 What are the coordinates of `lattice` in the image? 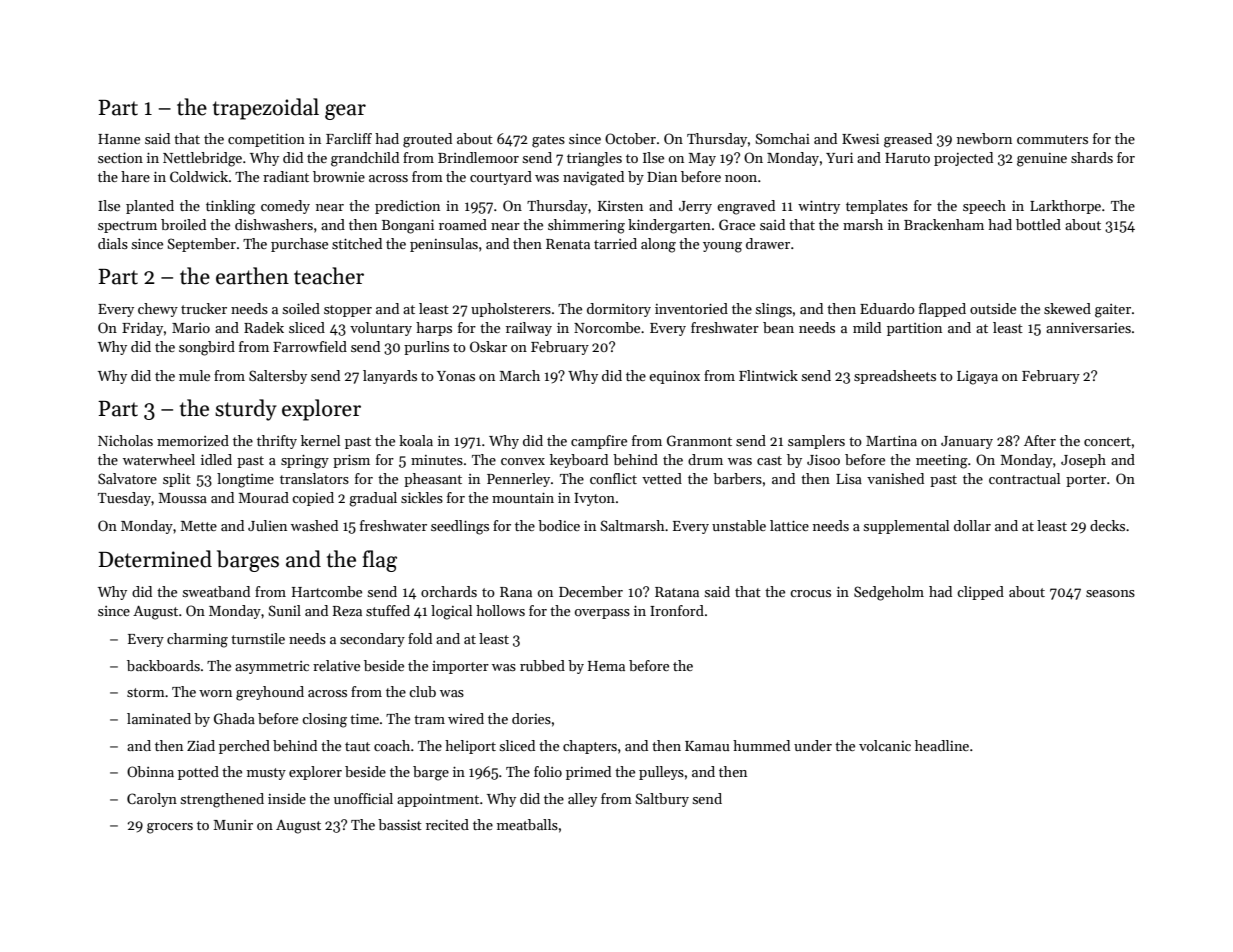 It's located at (789, 525).
